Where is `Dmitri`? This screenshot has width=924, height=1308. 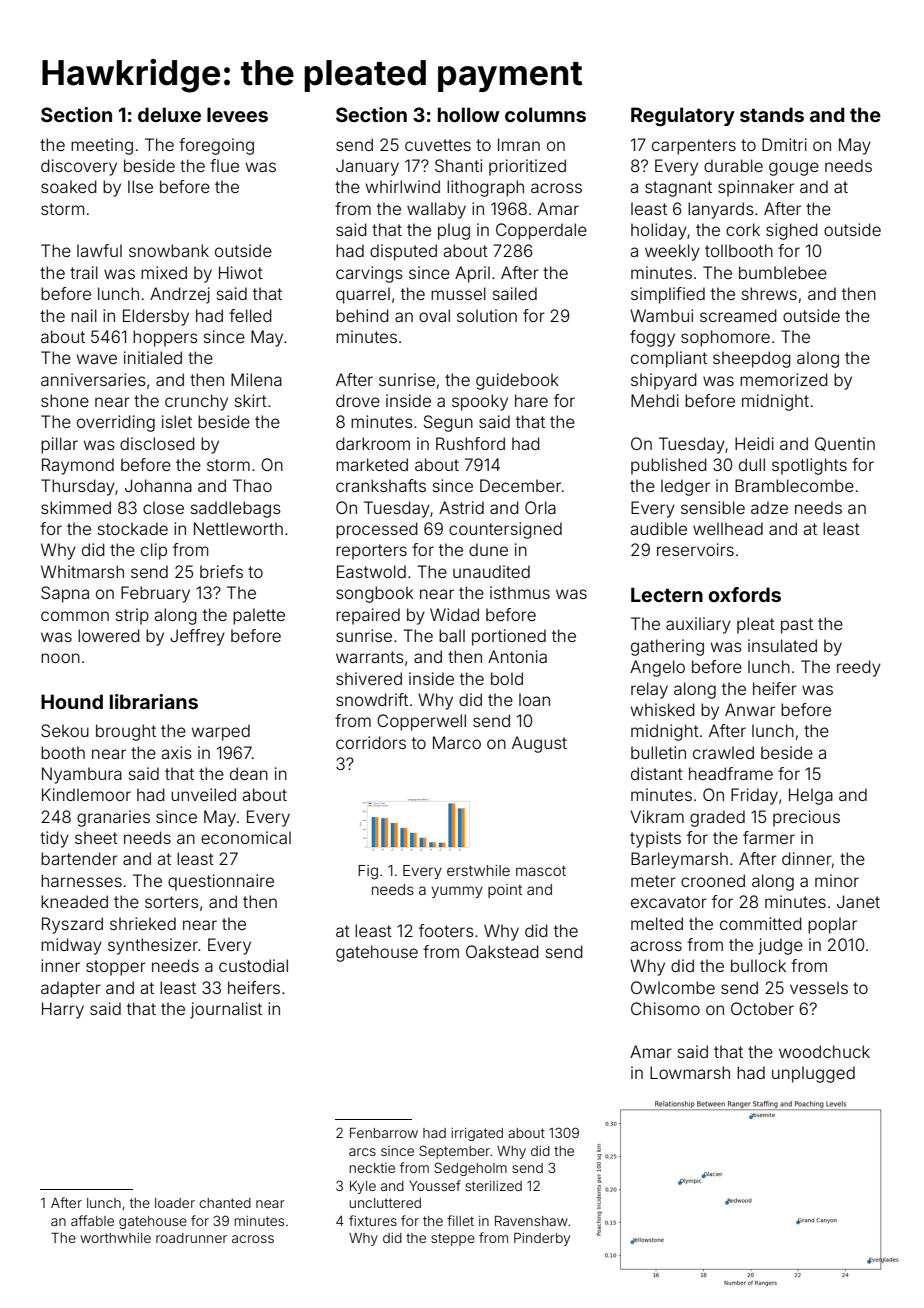
Dmitri is located at coordinates (784, 144).
